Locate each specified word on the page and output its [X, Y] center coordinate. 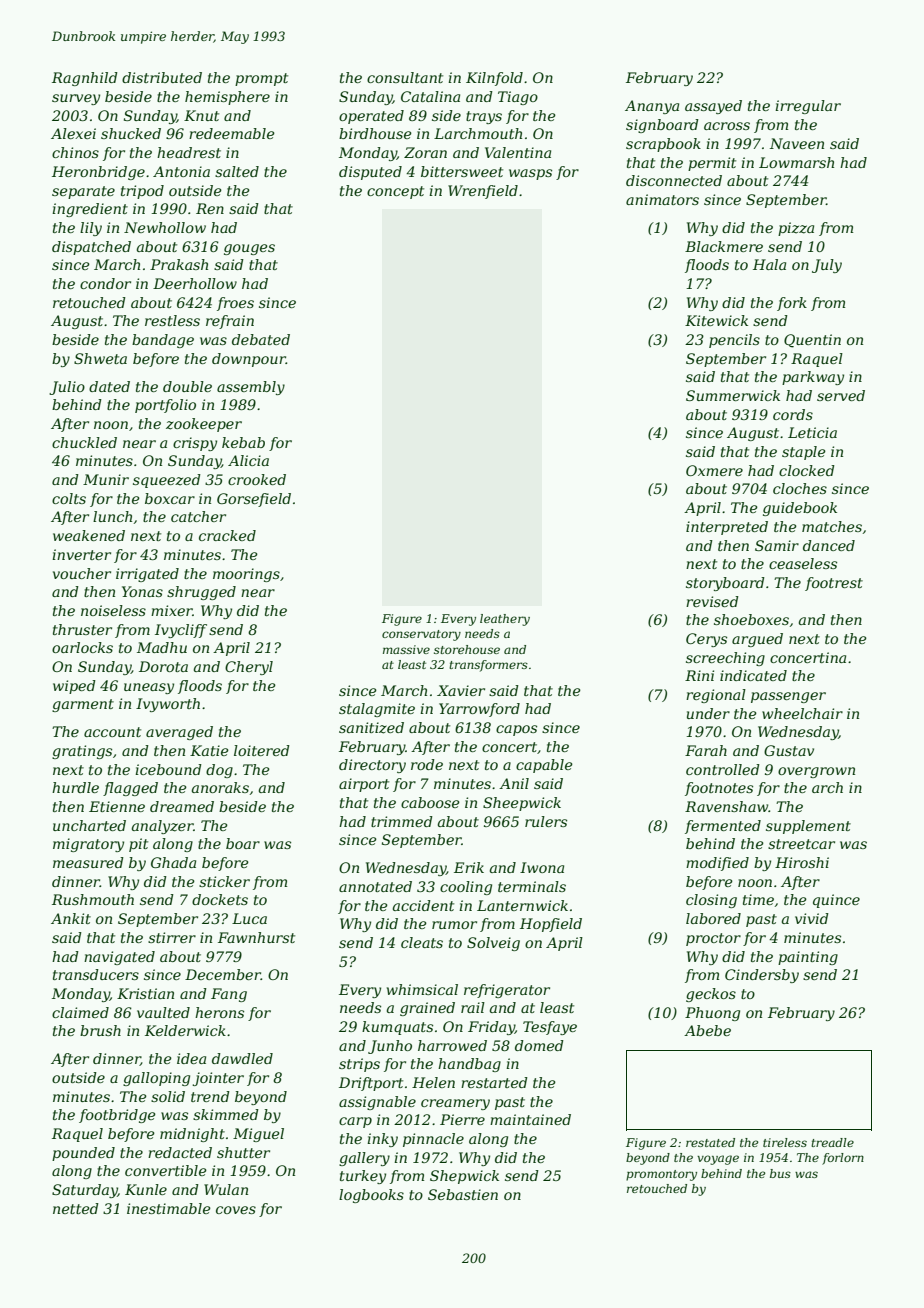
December [223, 974]
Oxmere [714, 470]
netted [76, 1208]
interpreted [727, 528]
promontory [661, 1175]
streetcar [801, 844]
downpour [249, 360]
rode [427, 764]
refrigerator [507, 991]
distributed [162, 77]
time [758, 899]
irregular [808, 107]
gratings [82, 752]
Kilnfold [494, 79]
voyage [718, 1160]
